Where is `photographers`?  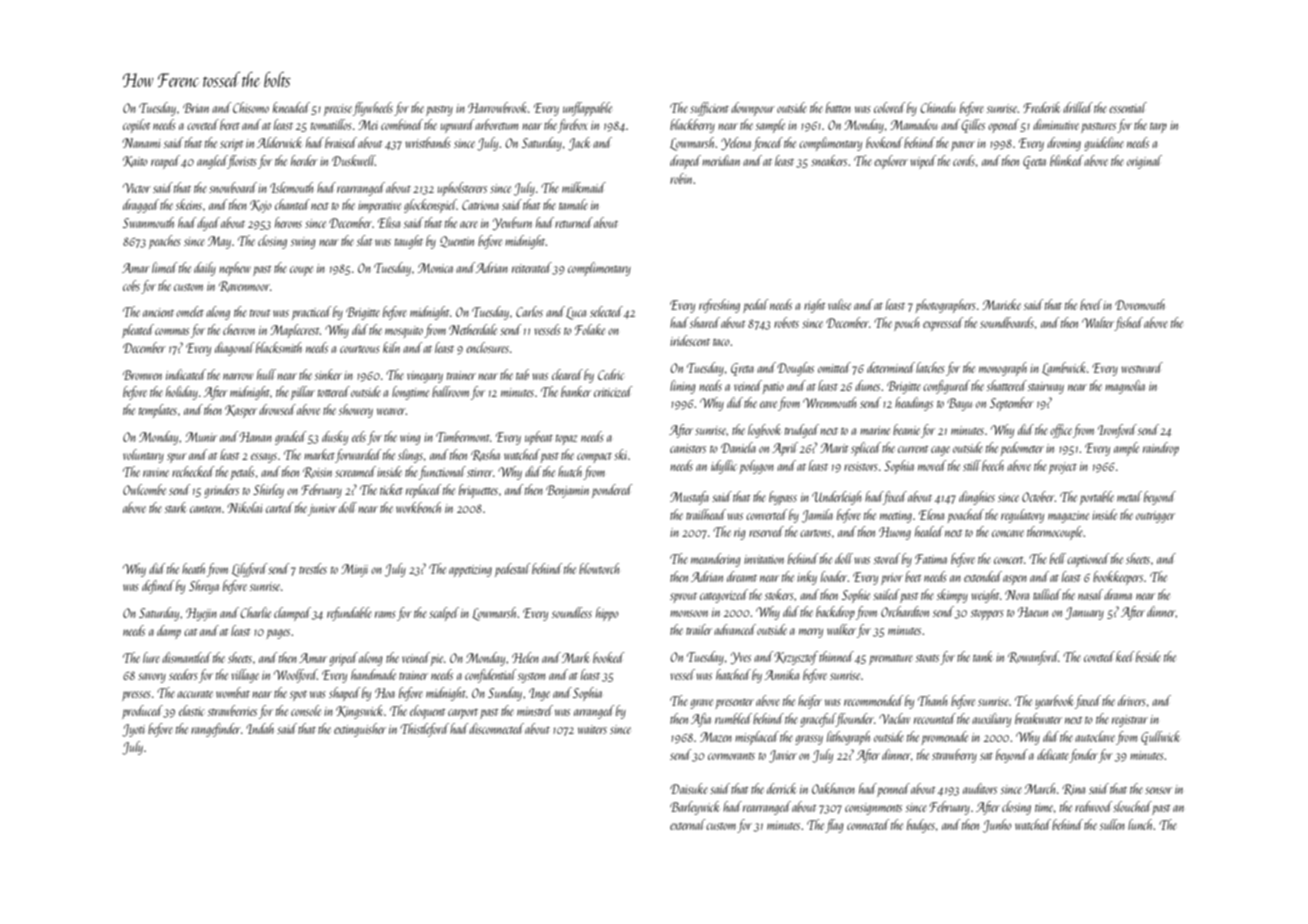
photographers is located at coordinates (945, 306).
